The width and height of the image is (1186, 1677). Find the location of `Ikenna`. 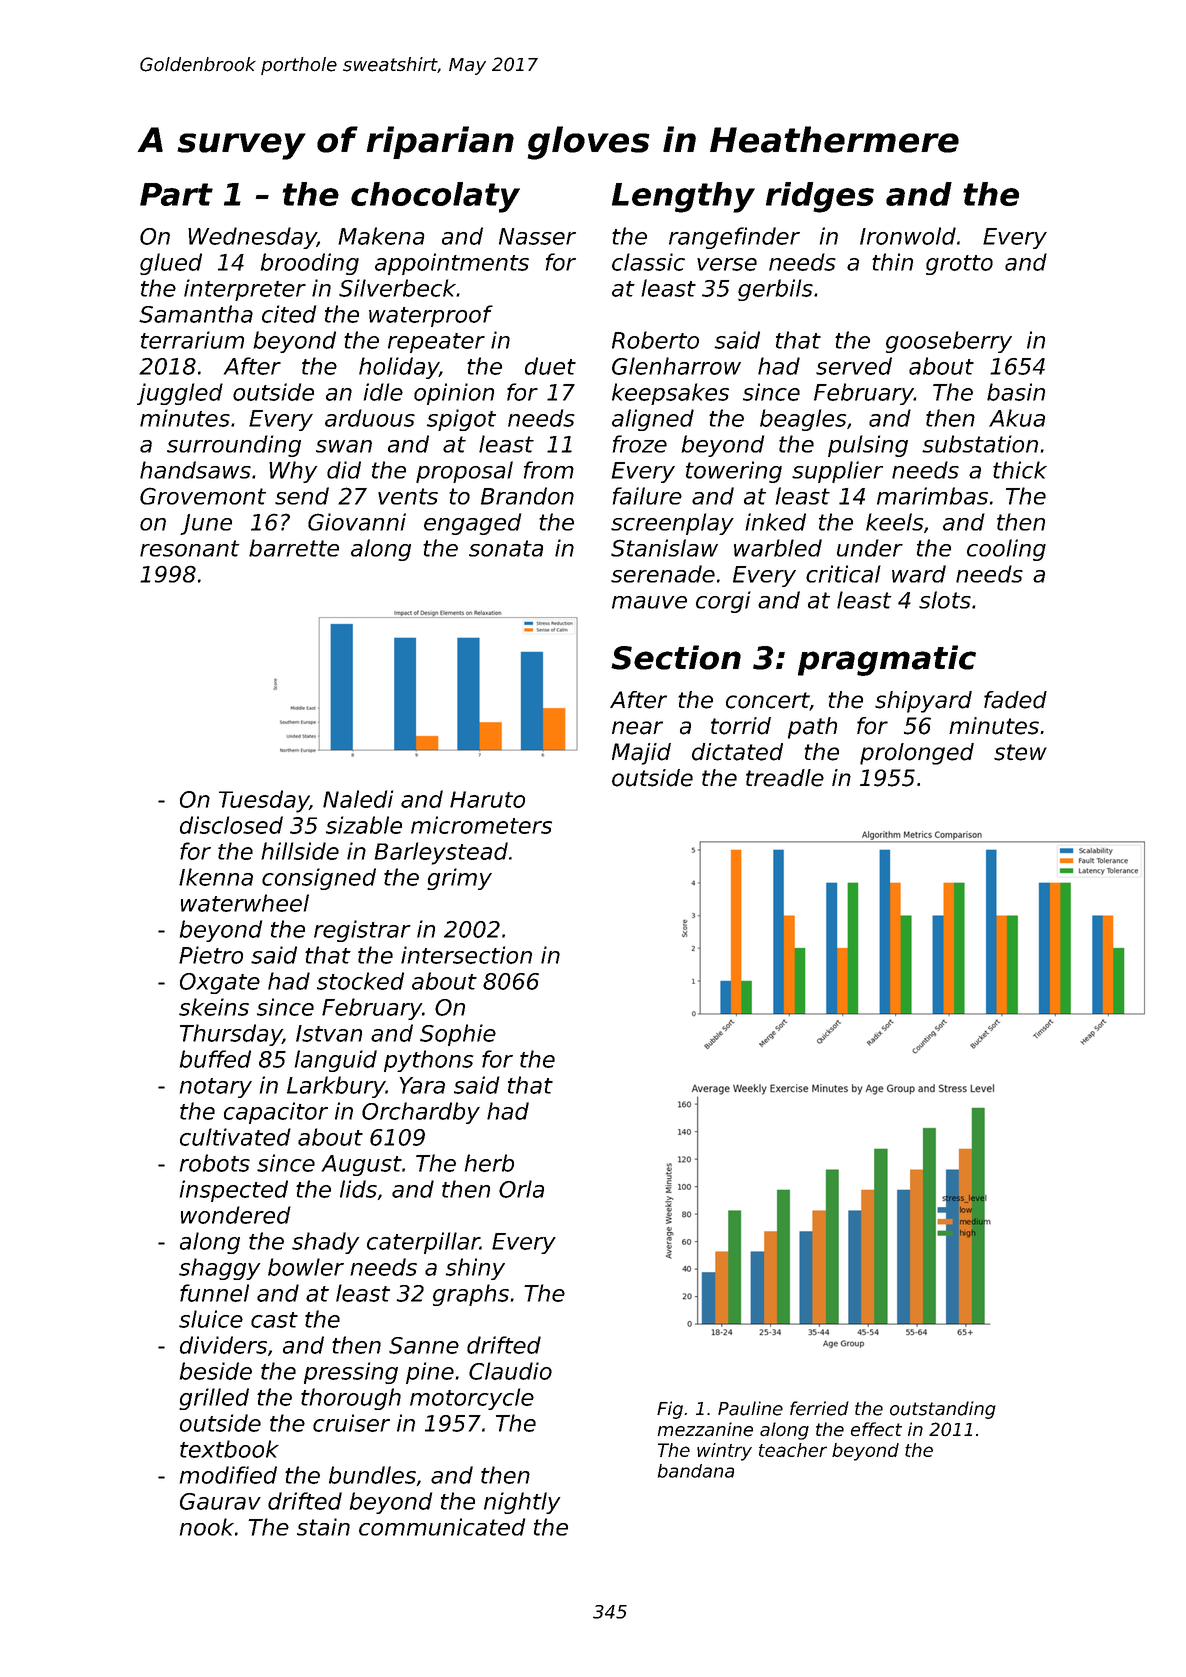

Ikenna is located at coordinates (216, 877).
